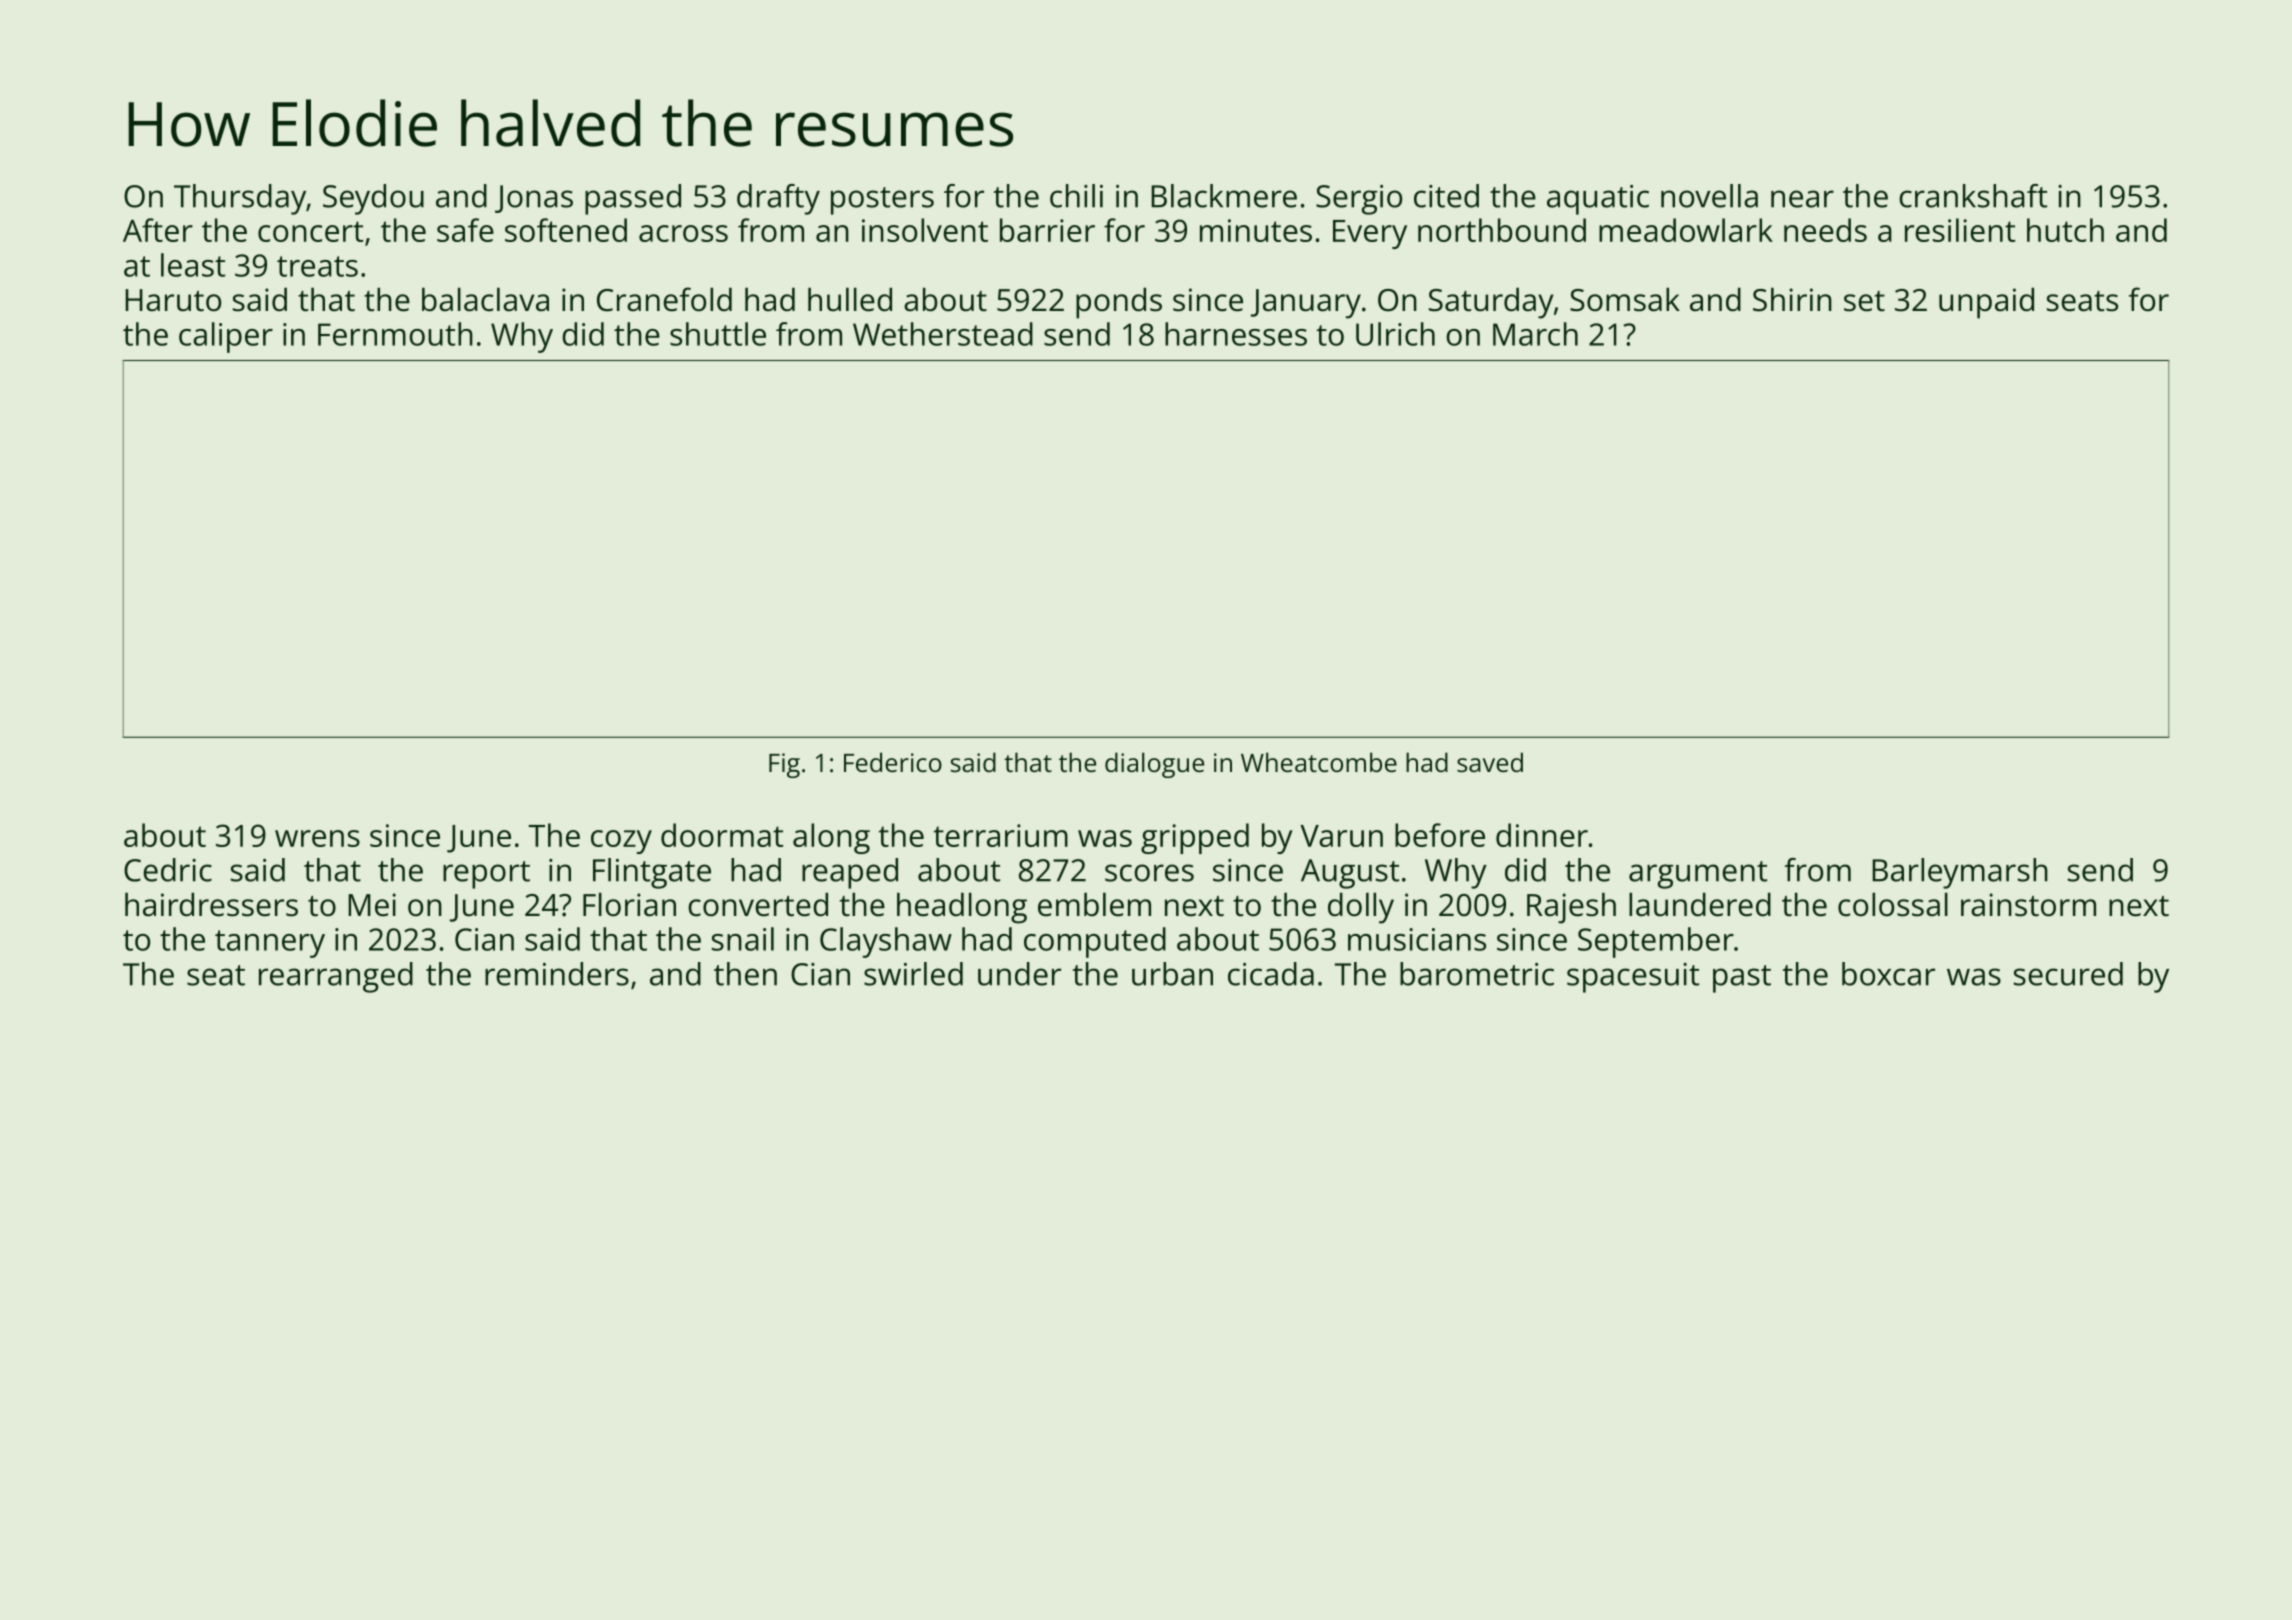 The height and width of the screenshot is (1620, 2292). Describe the element at coordinates (1986, 303) in the screenshot. I see `unpaid` at that location.
